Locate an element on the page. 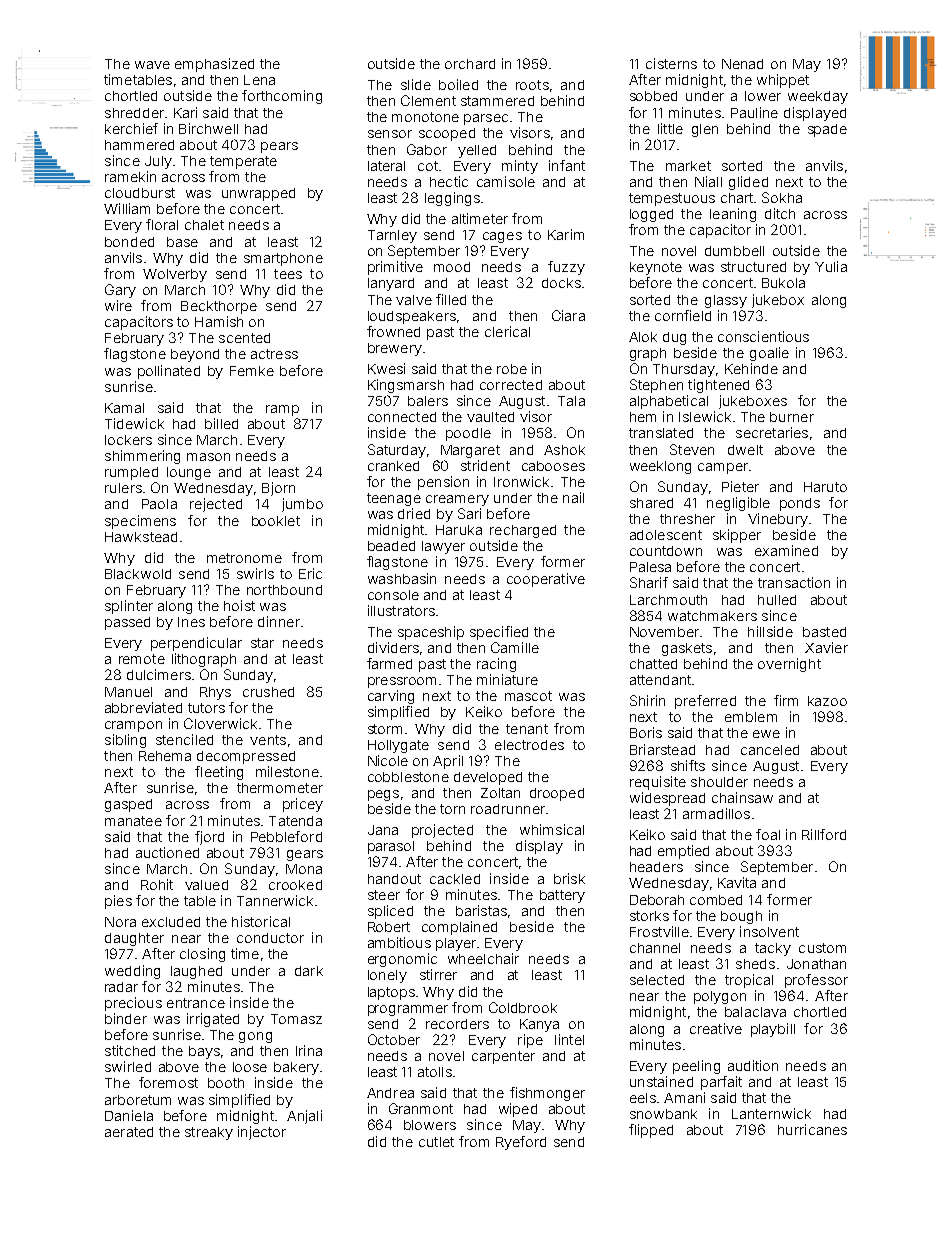 The image size is (952, 1233). pollinated is located at coordinates (169, 372).
